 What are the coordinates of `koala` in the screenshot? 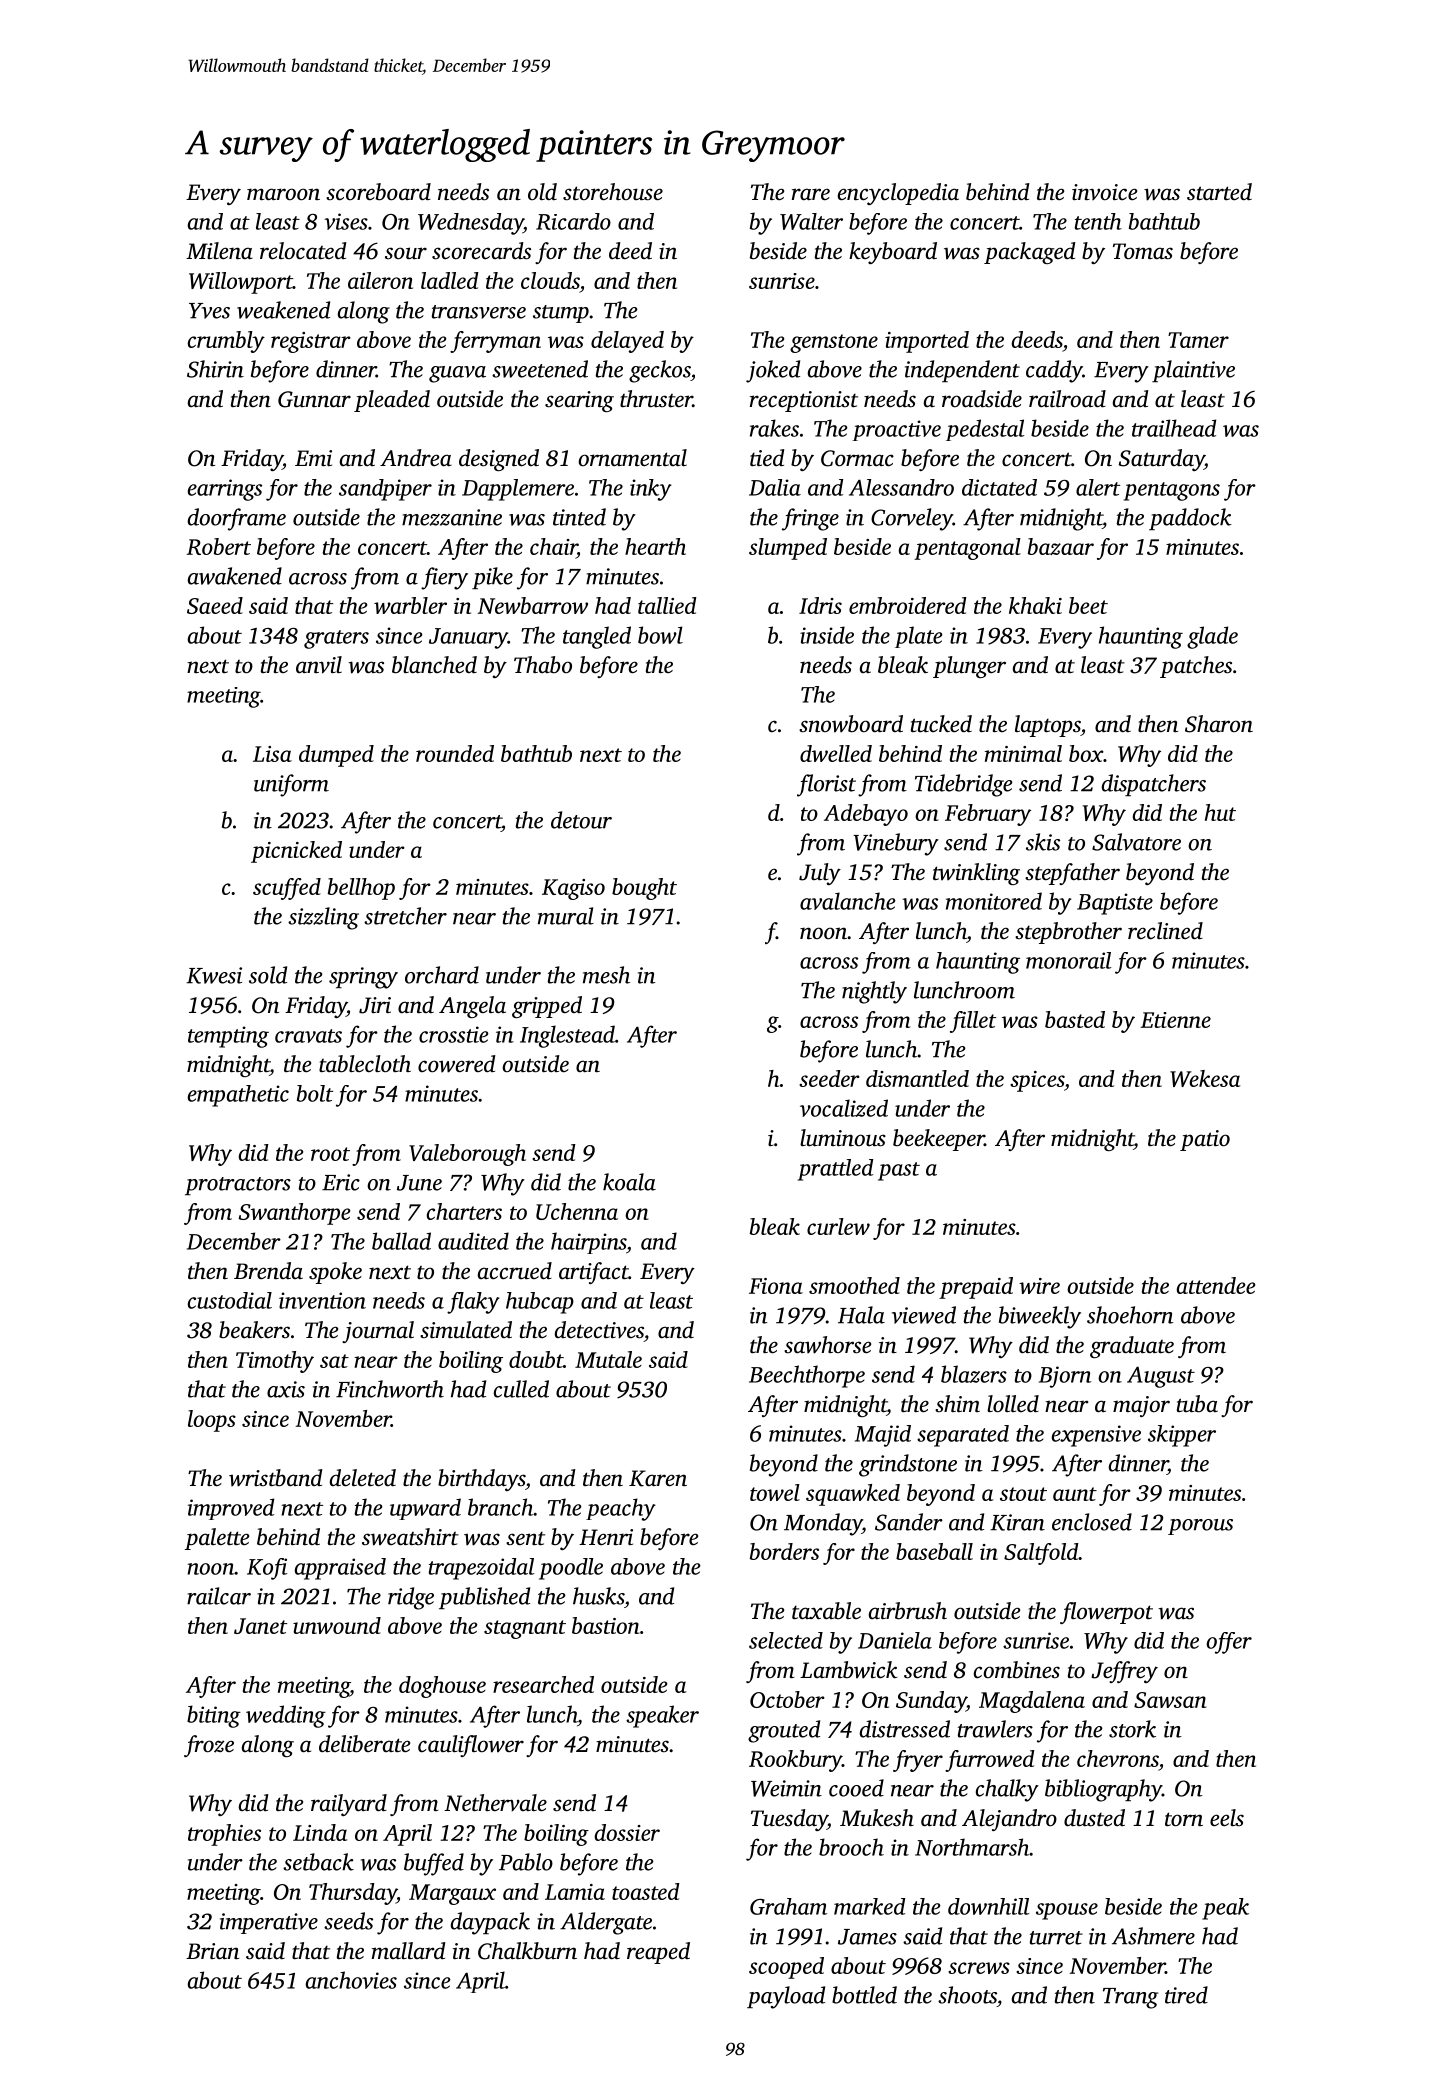 It's located at (629, 1182).
